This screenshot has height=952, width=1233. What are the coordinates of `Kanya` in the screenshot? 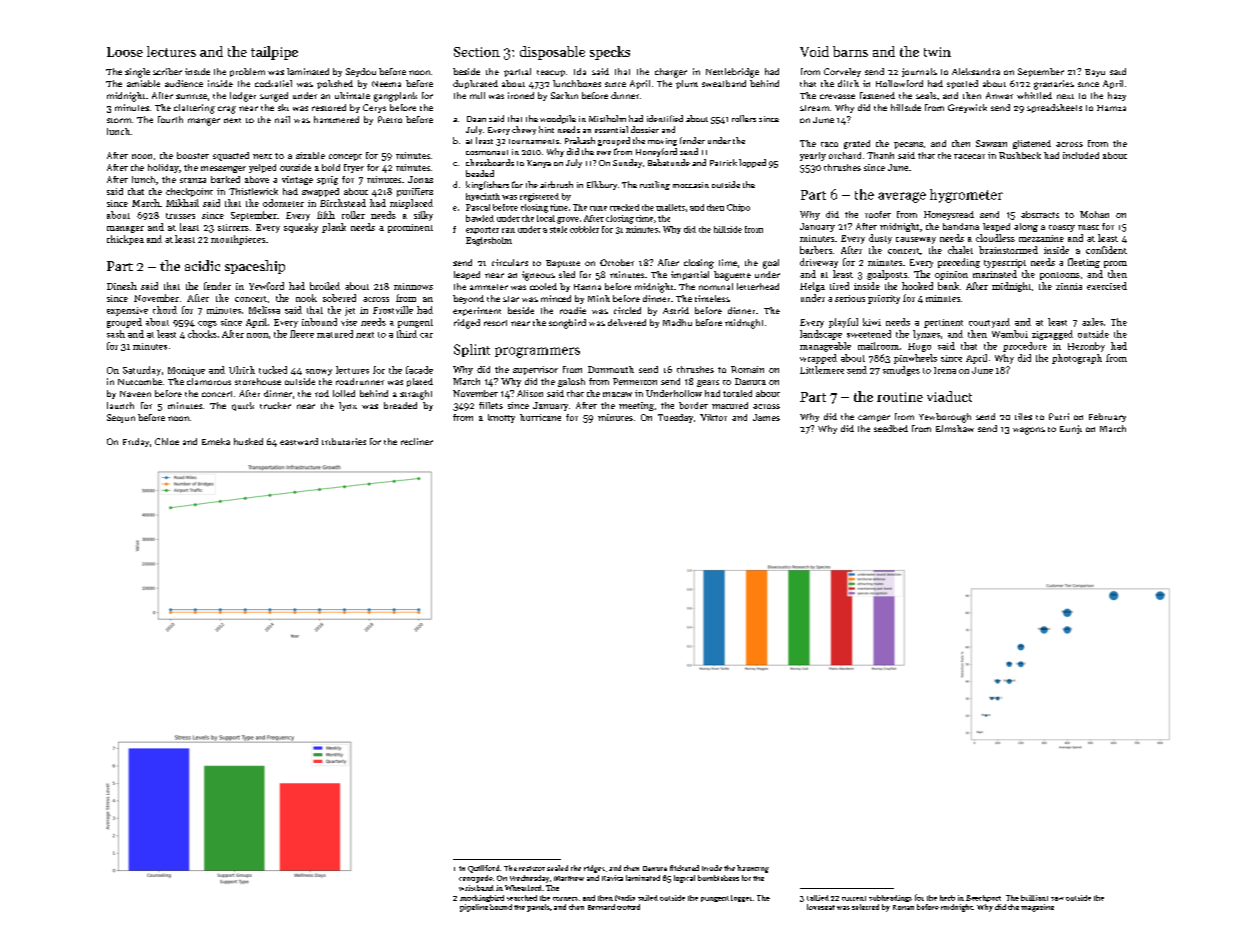 It's located at (539, 164).
